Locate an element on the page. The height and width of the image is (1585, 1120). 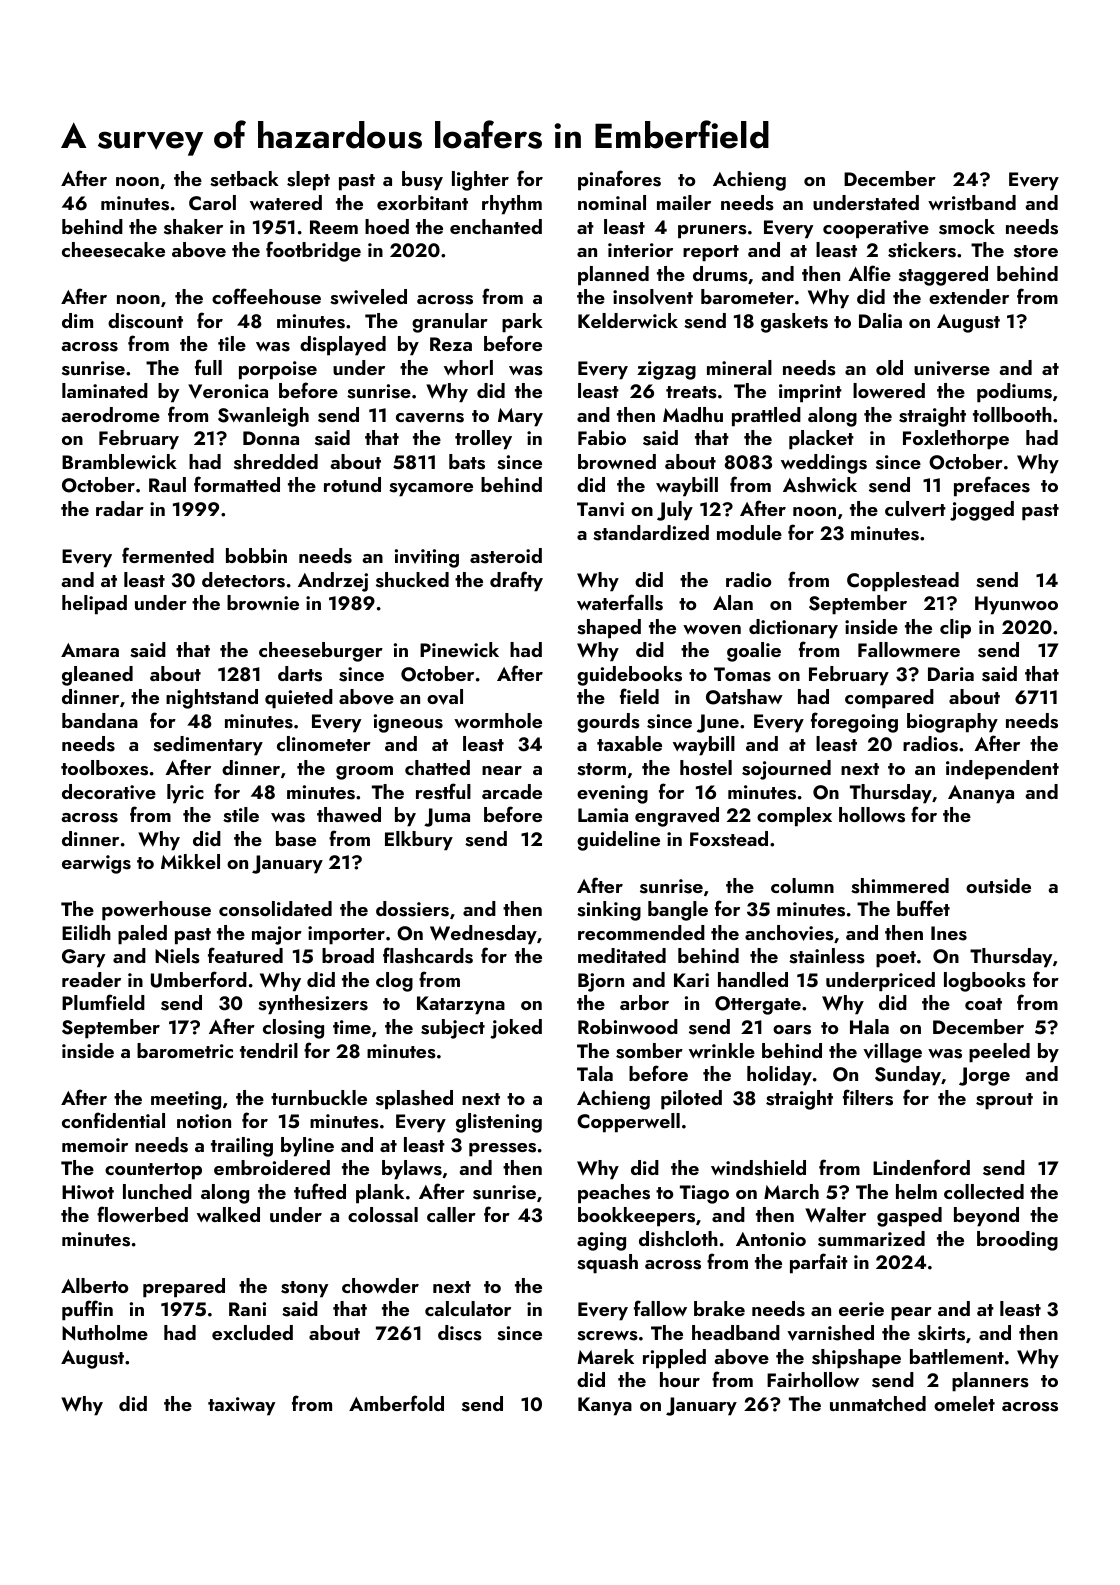
toolboxes is located at coordinates (104, 768).
